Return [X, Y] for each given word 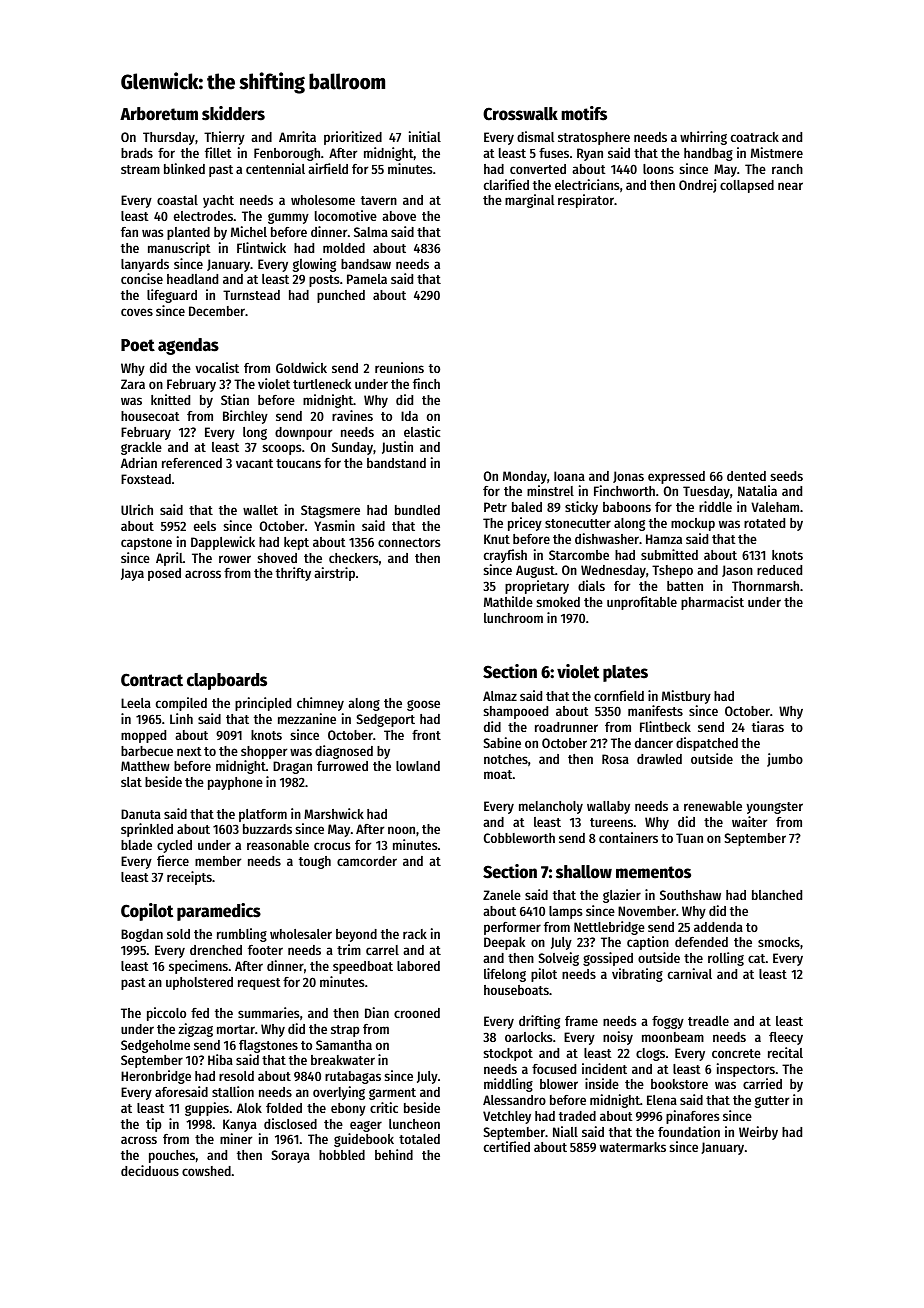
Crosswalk [520, 114]
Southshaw [690, 895]
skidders [233, 113]
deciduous [150, 1170]
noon [401, 830]
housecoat [150, 416]
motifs [584, 113]
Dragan [292, 767]
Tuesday [706, 492]
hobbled [342, 1155]
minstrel [550, 490]
